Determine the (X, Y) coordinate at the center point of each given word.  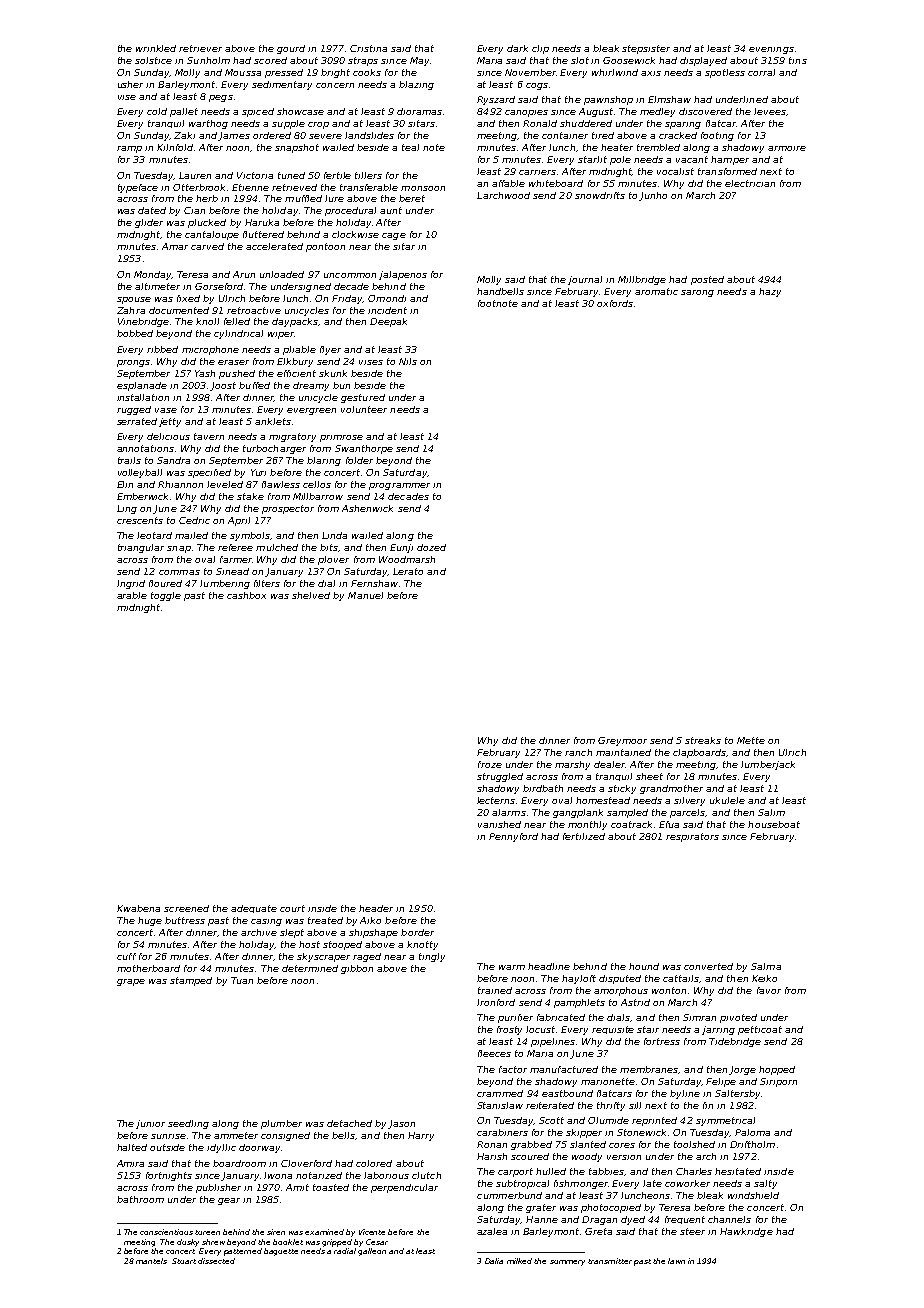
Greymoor (622, 741)
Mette (751, 740)
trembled (658, 147)
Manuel (365, 595)
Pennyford (513, 837)
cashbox (246, 595)
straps (363, 61)
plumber (281, 1124)
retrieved (294, 187)
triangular (141, 548)
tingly (432, 957)
